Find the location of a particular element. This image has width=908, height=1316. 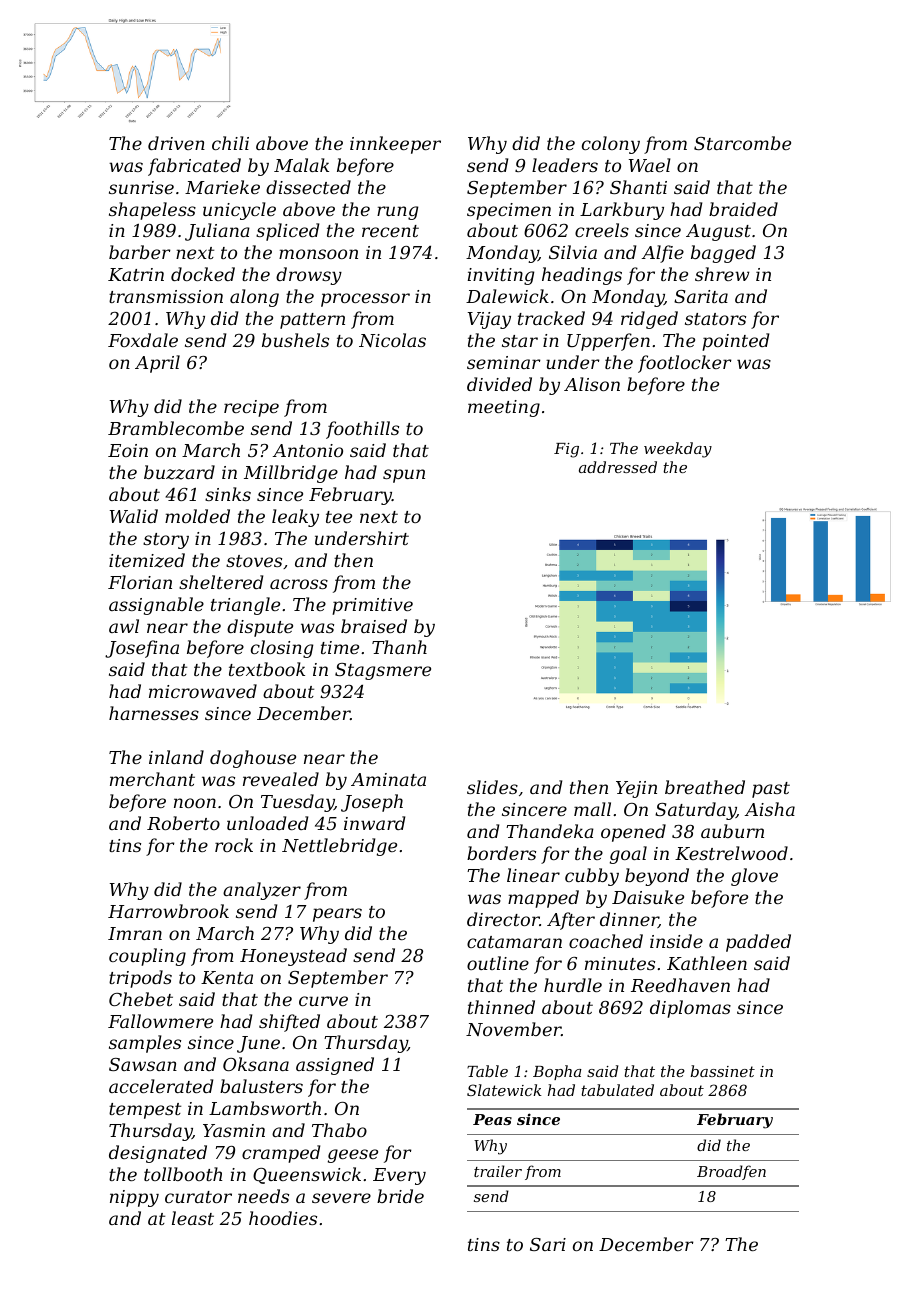

hoodies is located at coordinates (283, 1218).
